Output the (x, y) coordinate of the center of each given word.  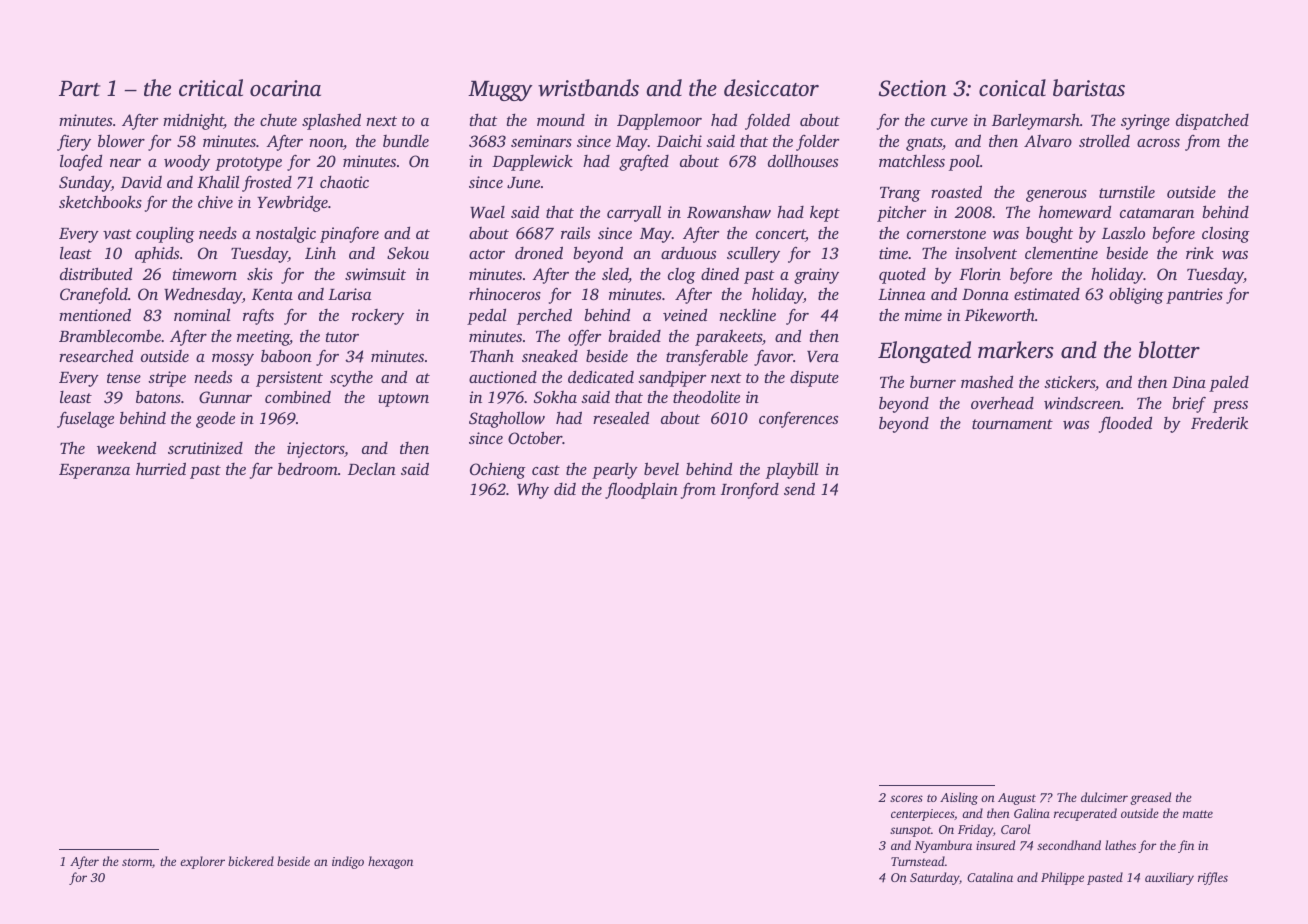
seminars (541, 141)
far (261, 470)
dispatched (1212, 121)
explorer (202, 862)
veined (685, 314)
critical (211, 88)
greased (1150, 798)
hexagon (390, 862)
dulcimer (1104, 797)
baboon (286, 356)
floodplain (641, 490)
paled (1229, 383)
